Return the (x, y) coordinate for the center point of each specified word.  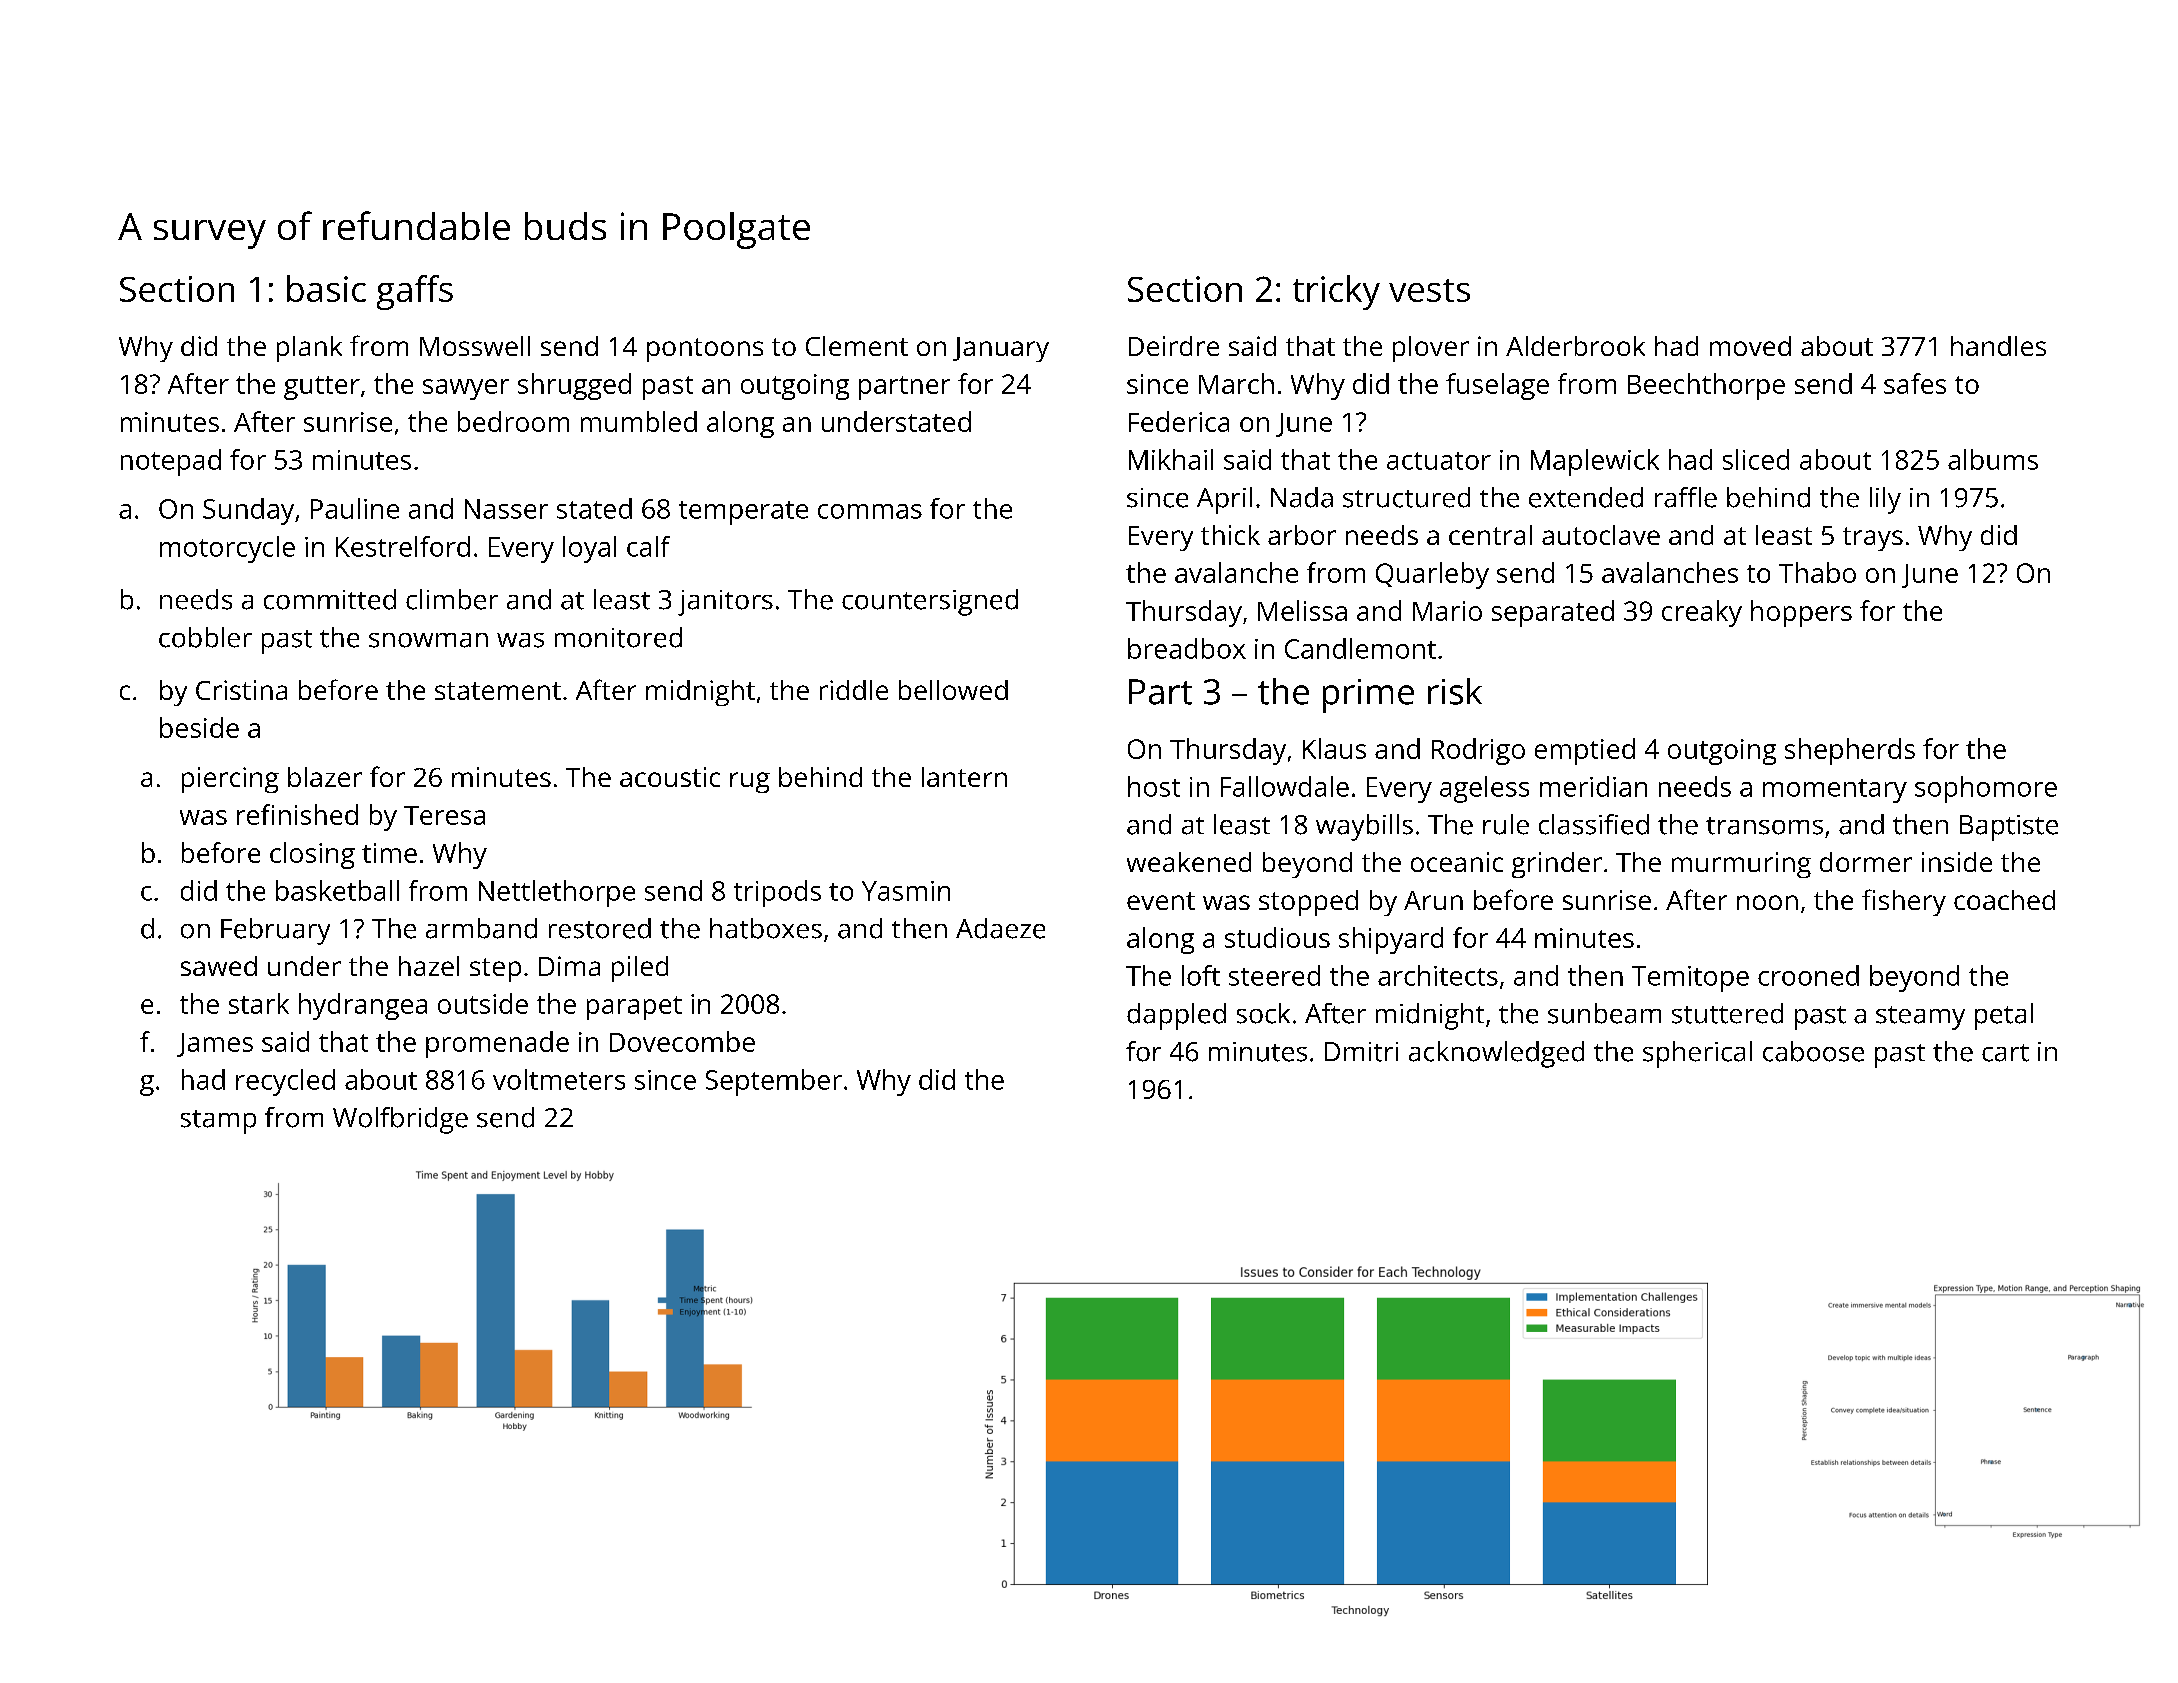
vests (1429, 290)
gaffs (415, 292)
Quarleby (1432, 575)
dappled (1176, 1016)
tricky (1336, 292)
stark (259, 1003)
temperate (743, 513)
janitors (725, 603)
